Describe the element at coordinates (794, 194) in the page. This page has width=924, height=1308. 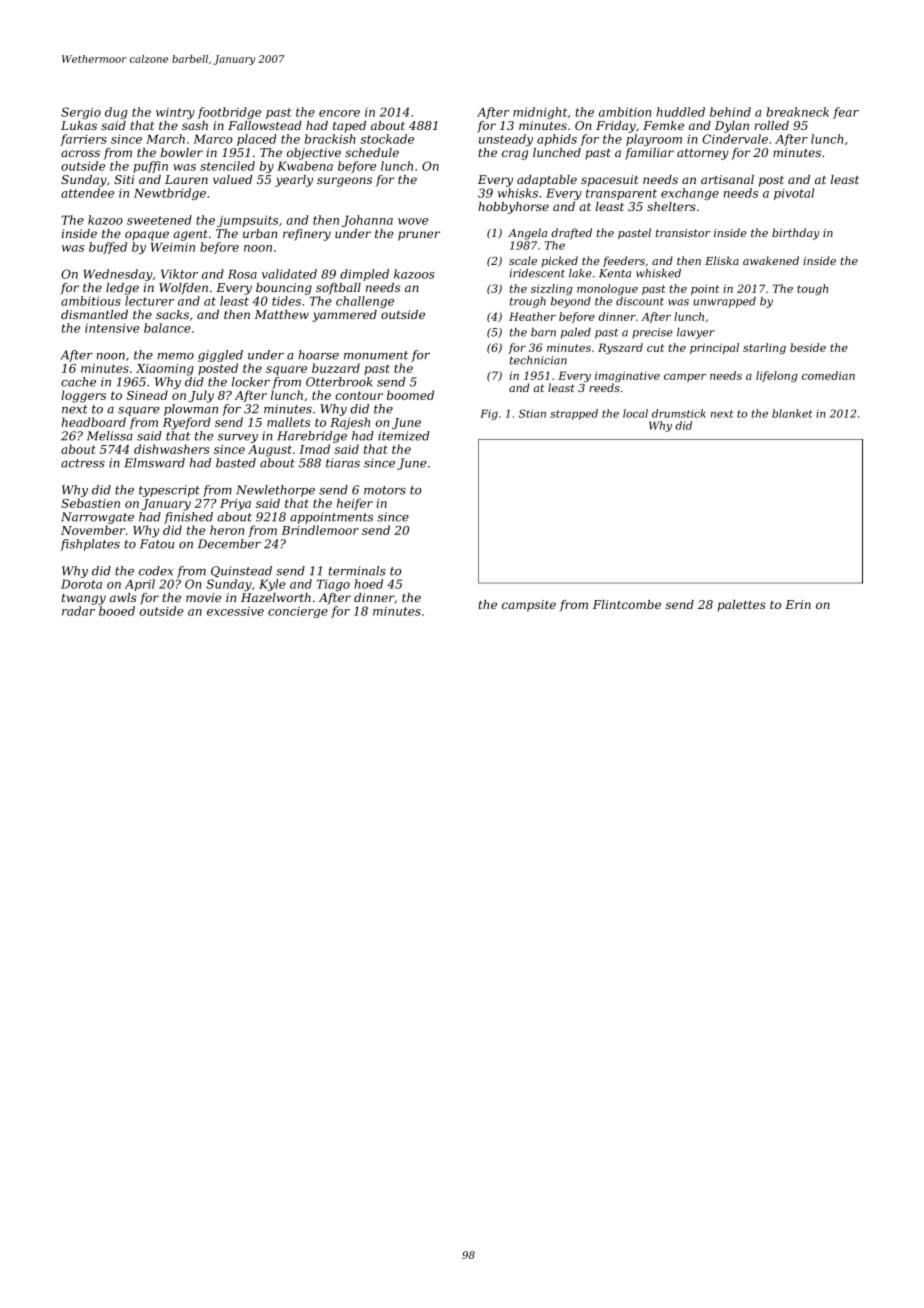
I see `pivotal` at that location.
